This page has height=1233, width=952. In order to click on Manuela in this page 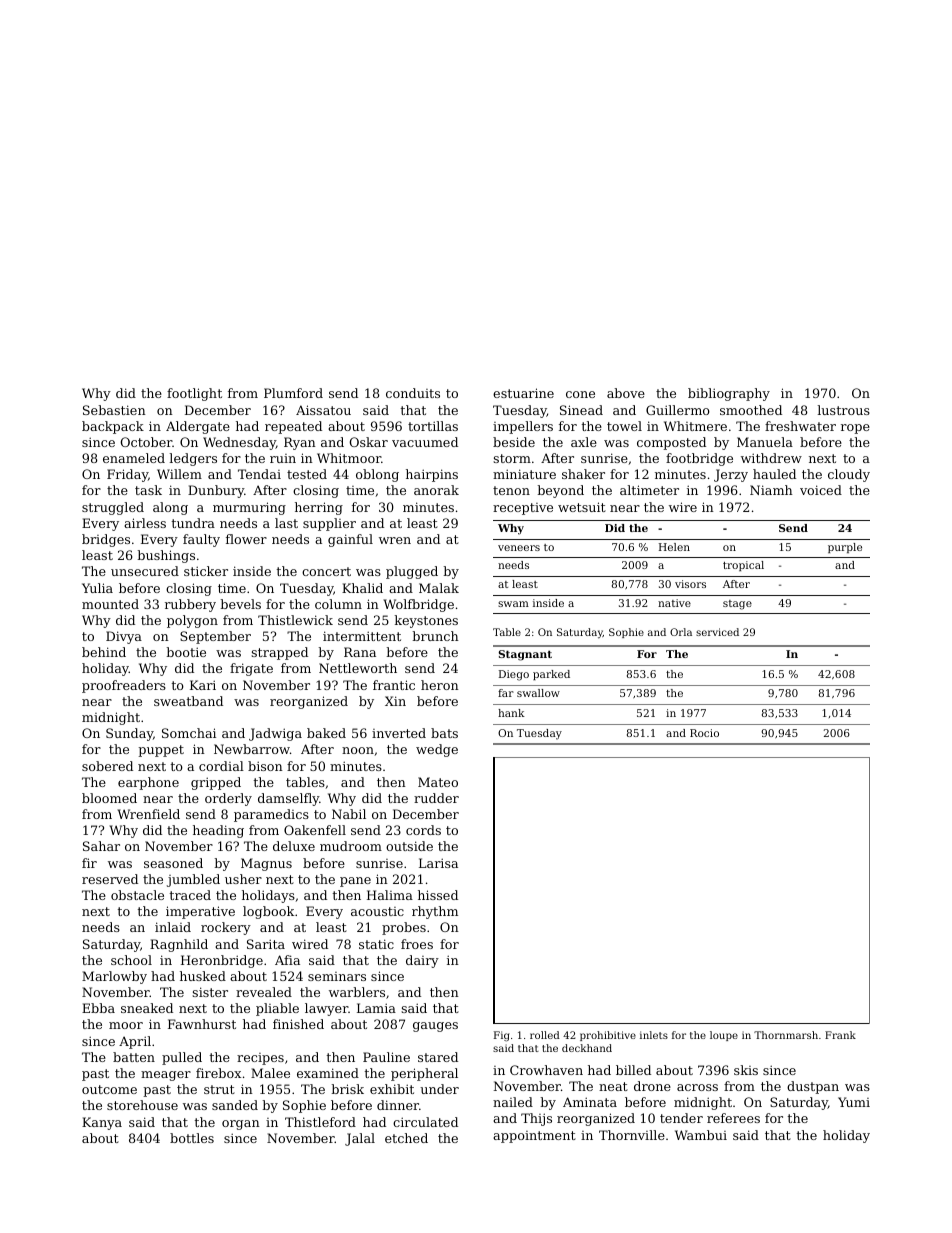, I will do `click(765, 442)`.
